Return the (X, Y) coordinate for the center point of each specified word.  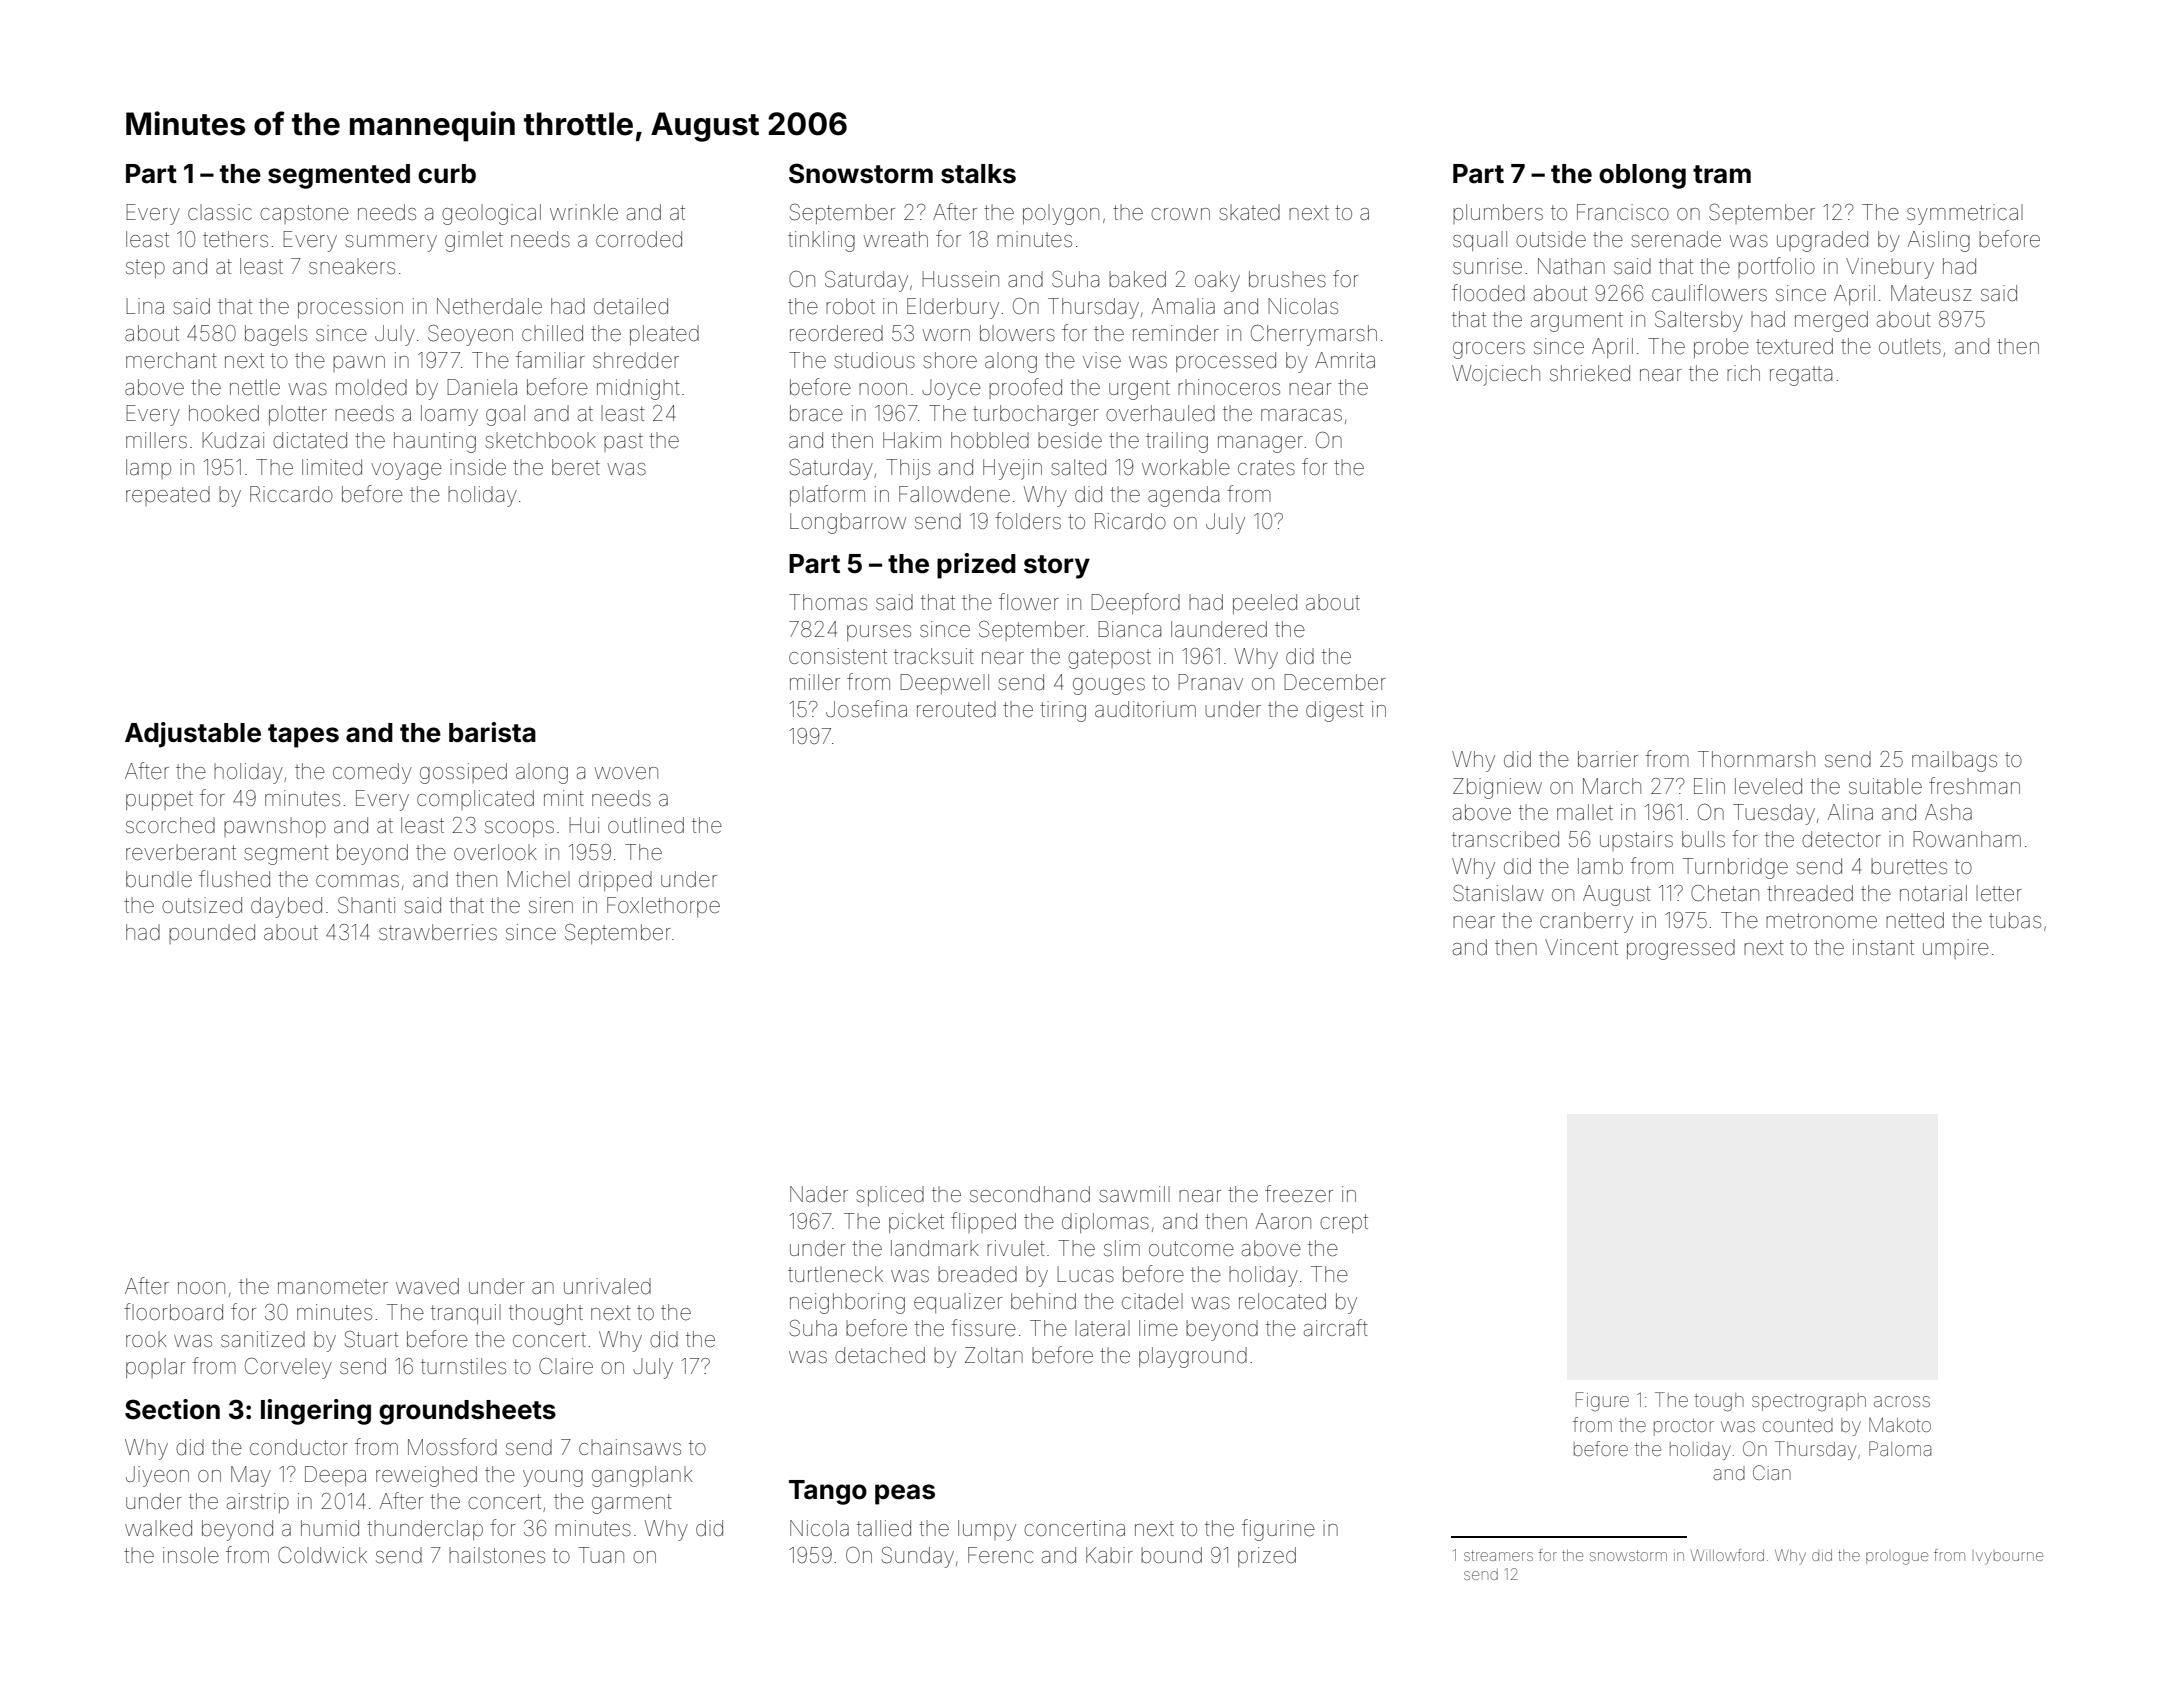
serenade (1676, 239)
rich (1743, 373)
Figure (1602, 1402)
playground (1193, 1357)
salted (1078, 467)
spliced (890, 1196)
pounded (212, 934)
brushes (1287, 279)
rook (146, 1339)
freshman (1974, 786)
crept (1344, 1223)
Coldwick (322, 1555)
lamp (148, 469)
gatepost (1109, 659)
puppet (159, 800)
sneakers (352, 266)
